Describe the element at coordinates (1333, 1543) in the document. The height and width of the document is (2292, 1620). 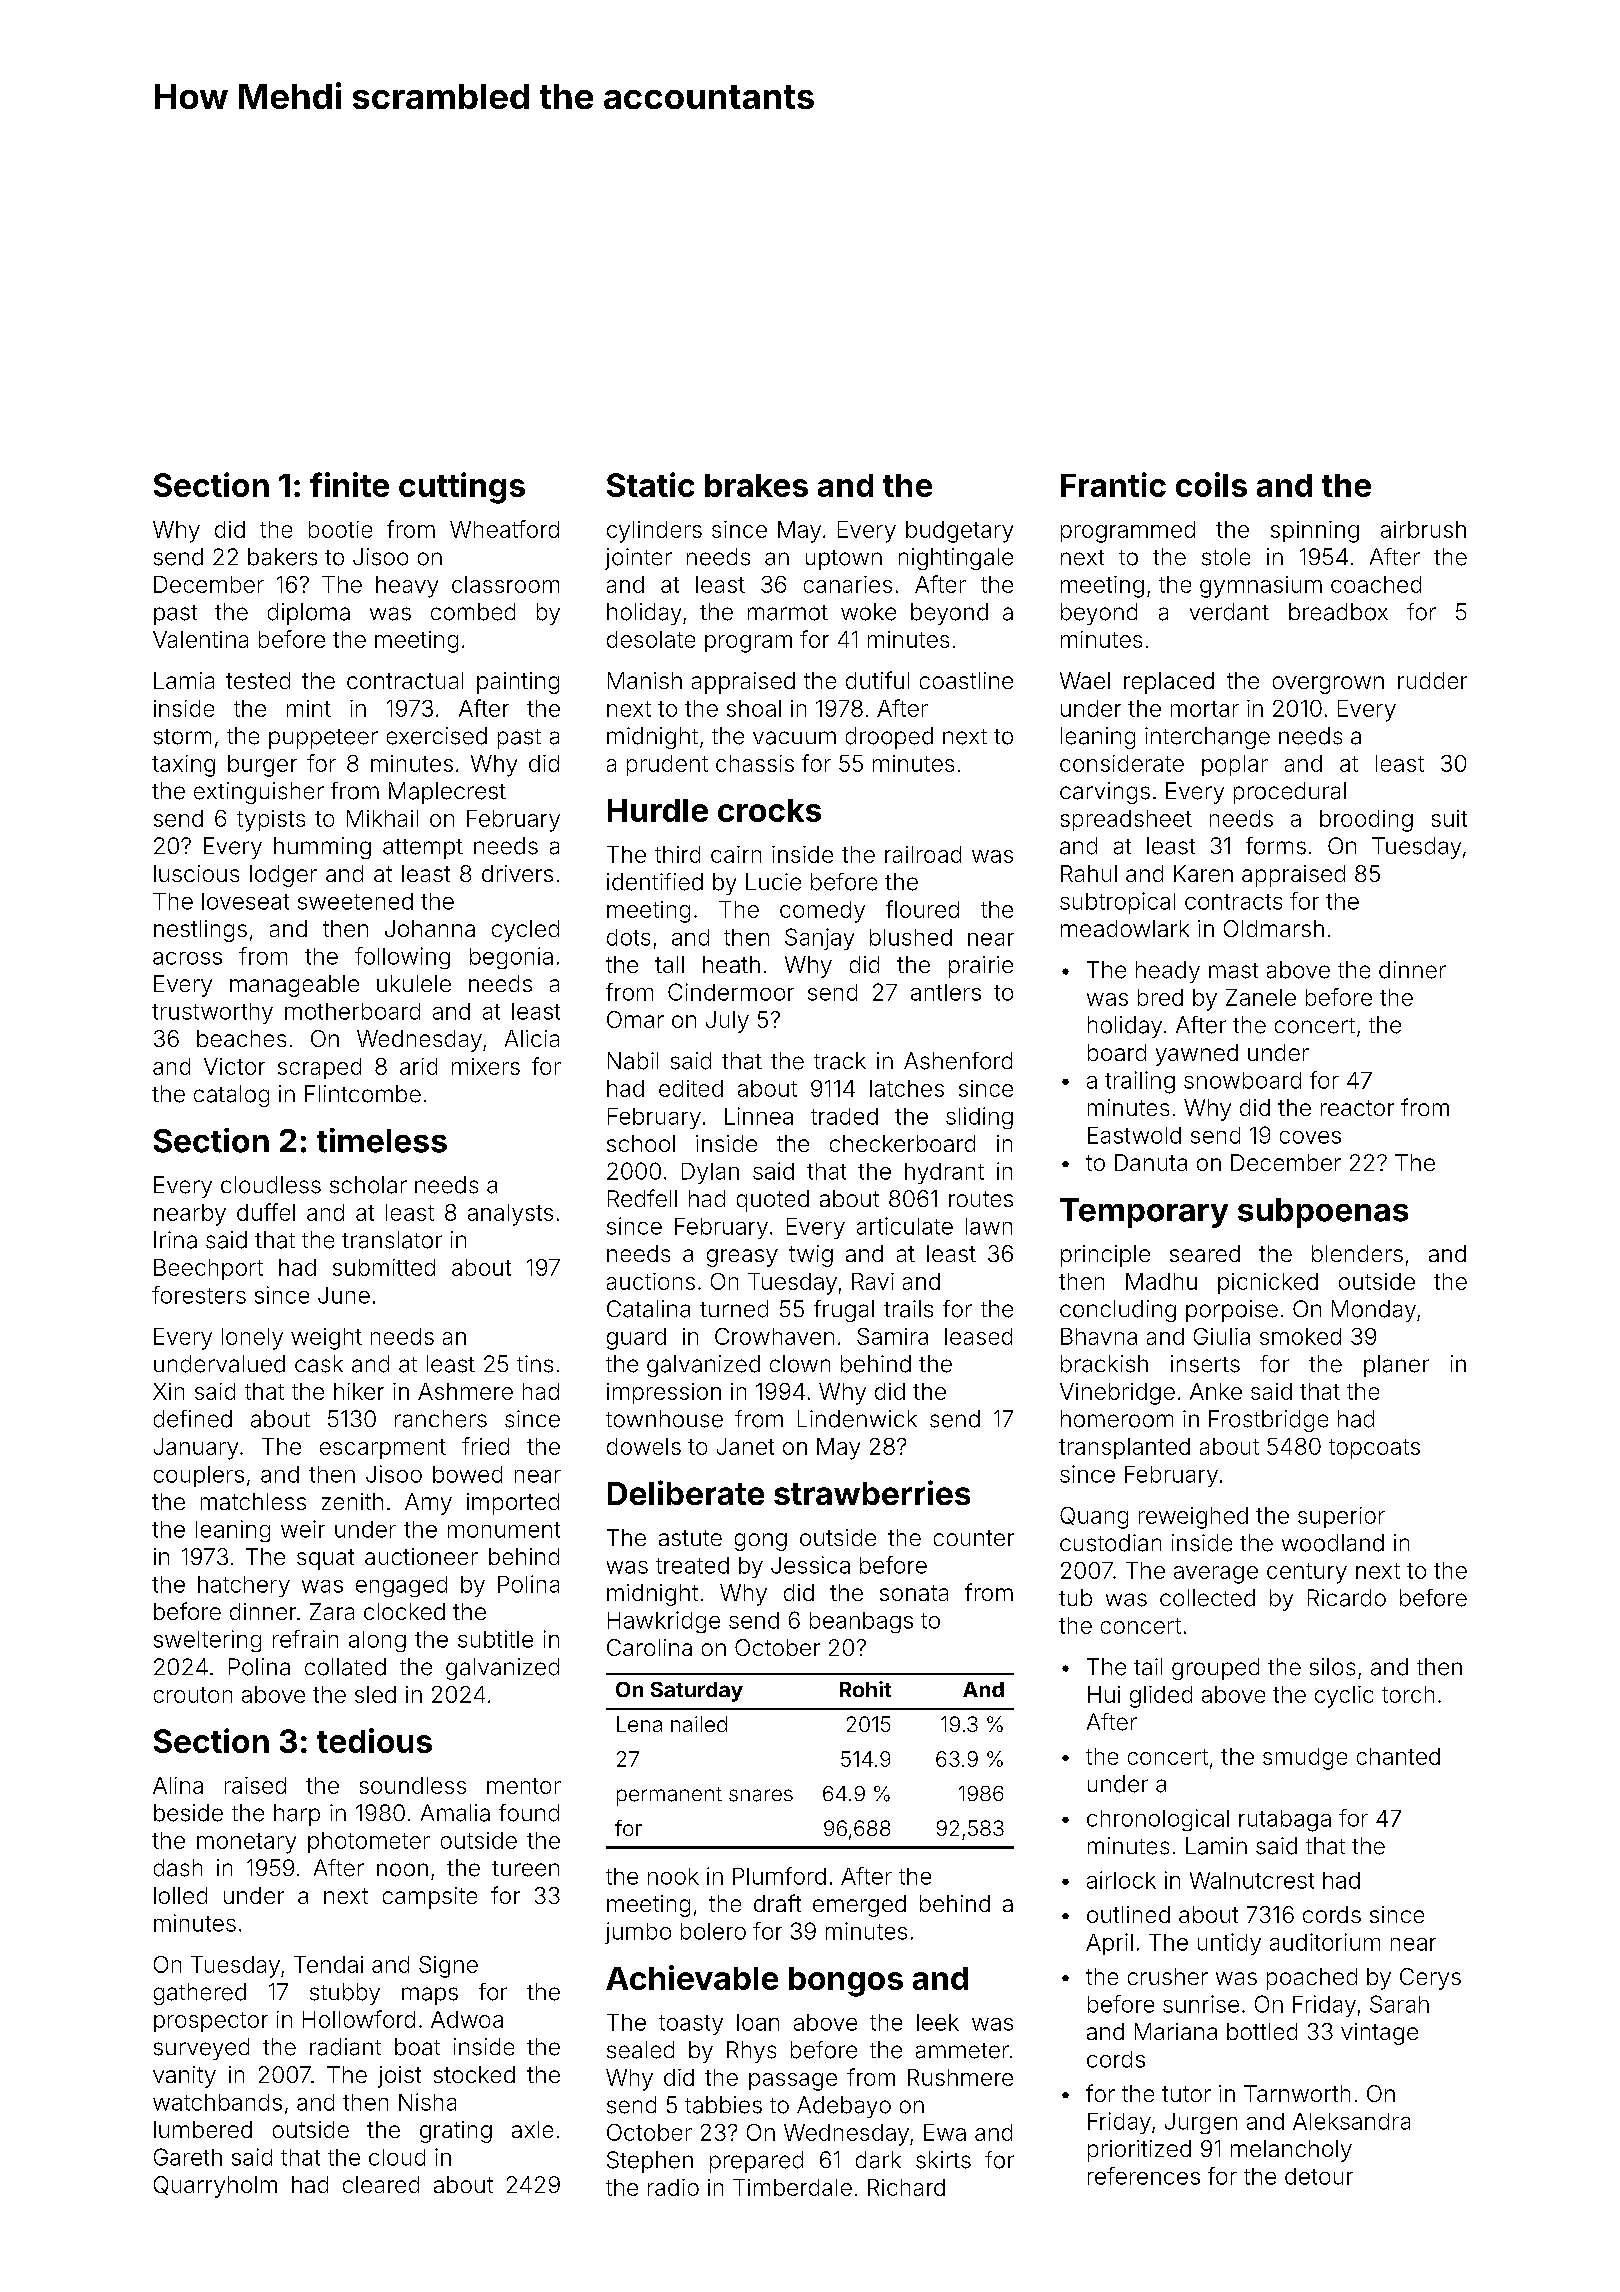
I see `woodland` at that location.
